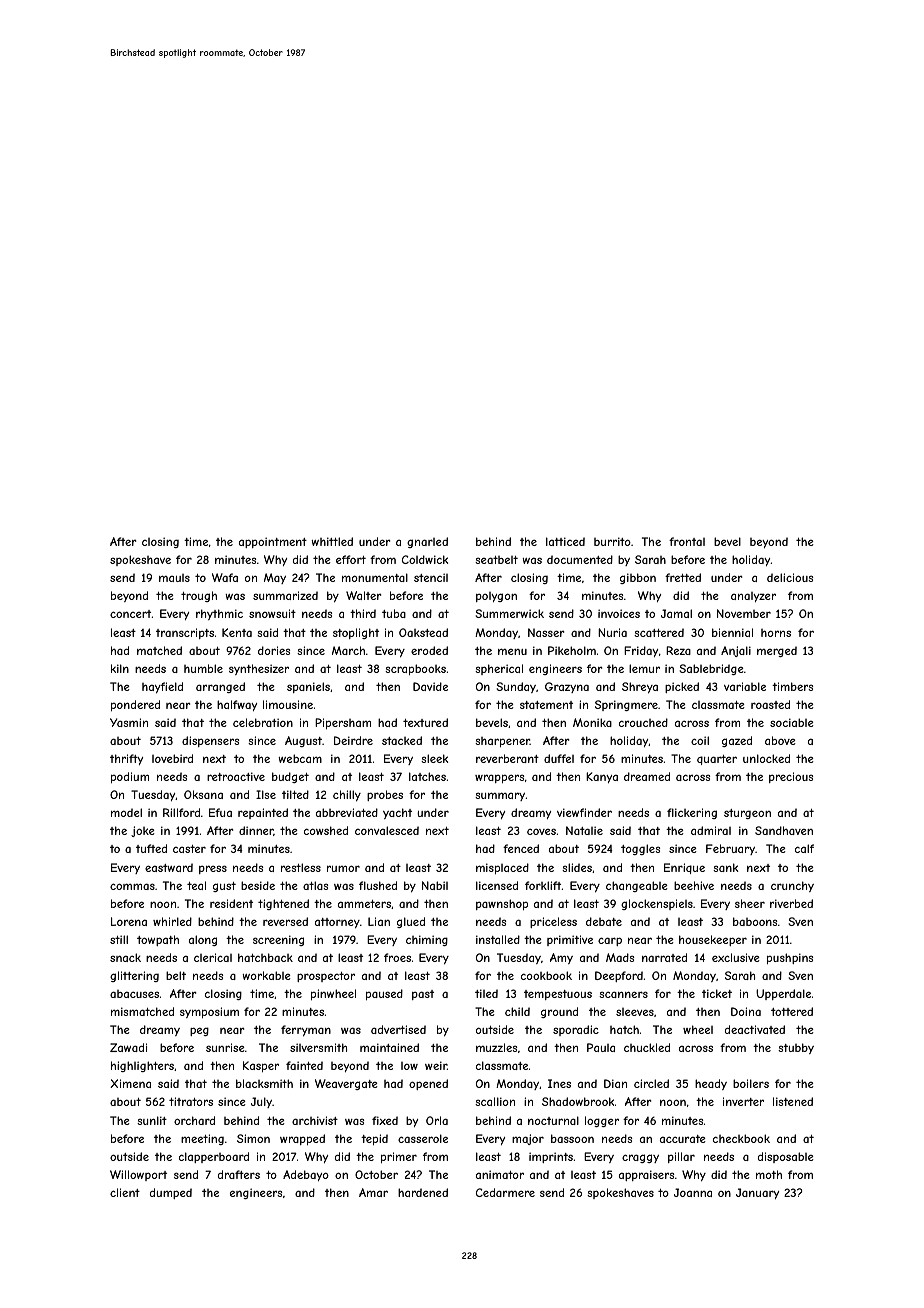 This screenshot has width=924, height=1308. I want to click on Zawadi, so click(128, 1047).
